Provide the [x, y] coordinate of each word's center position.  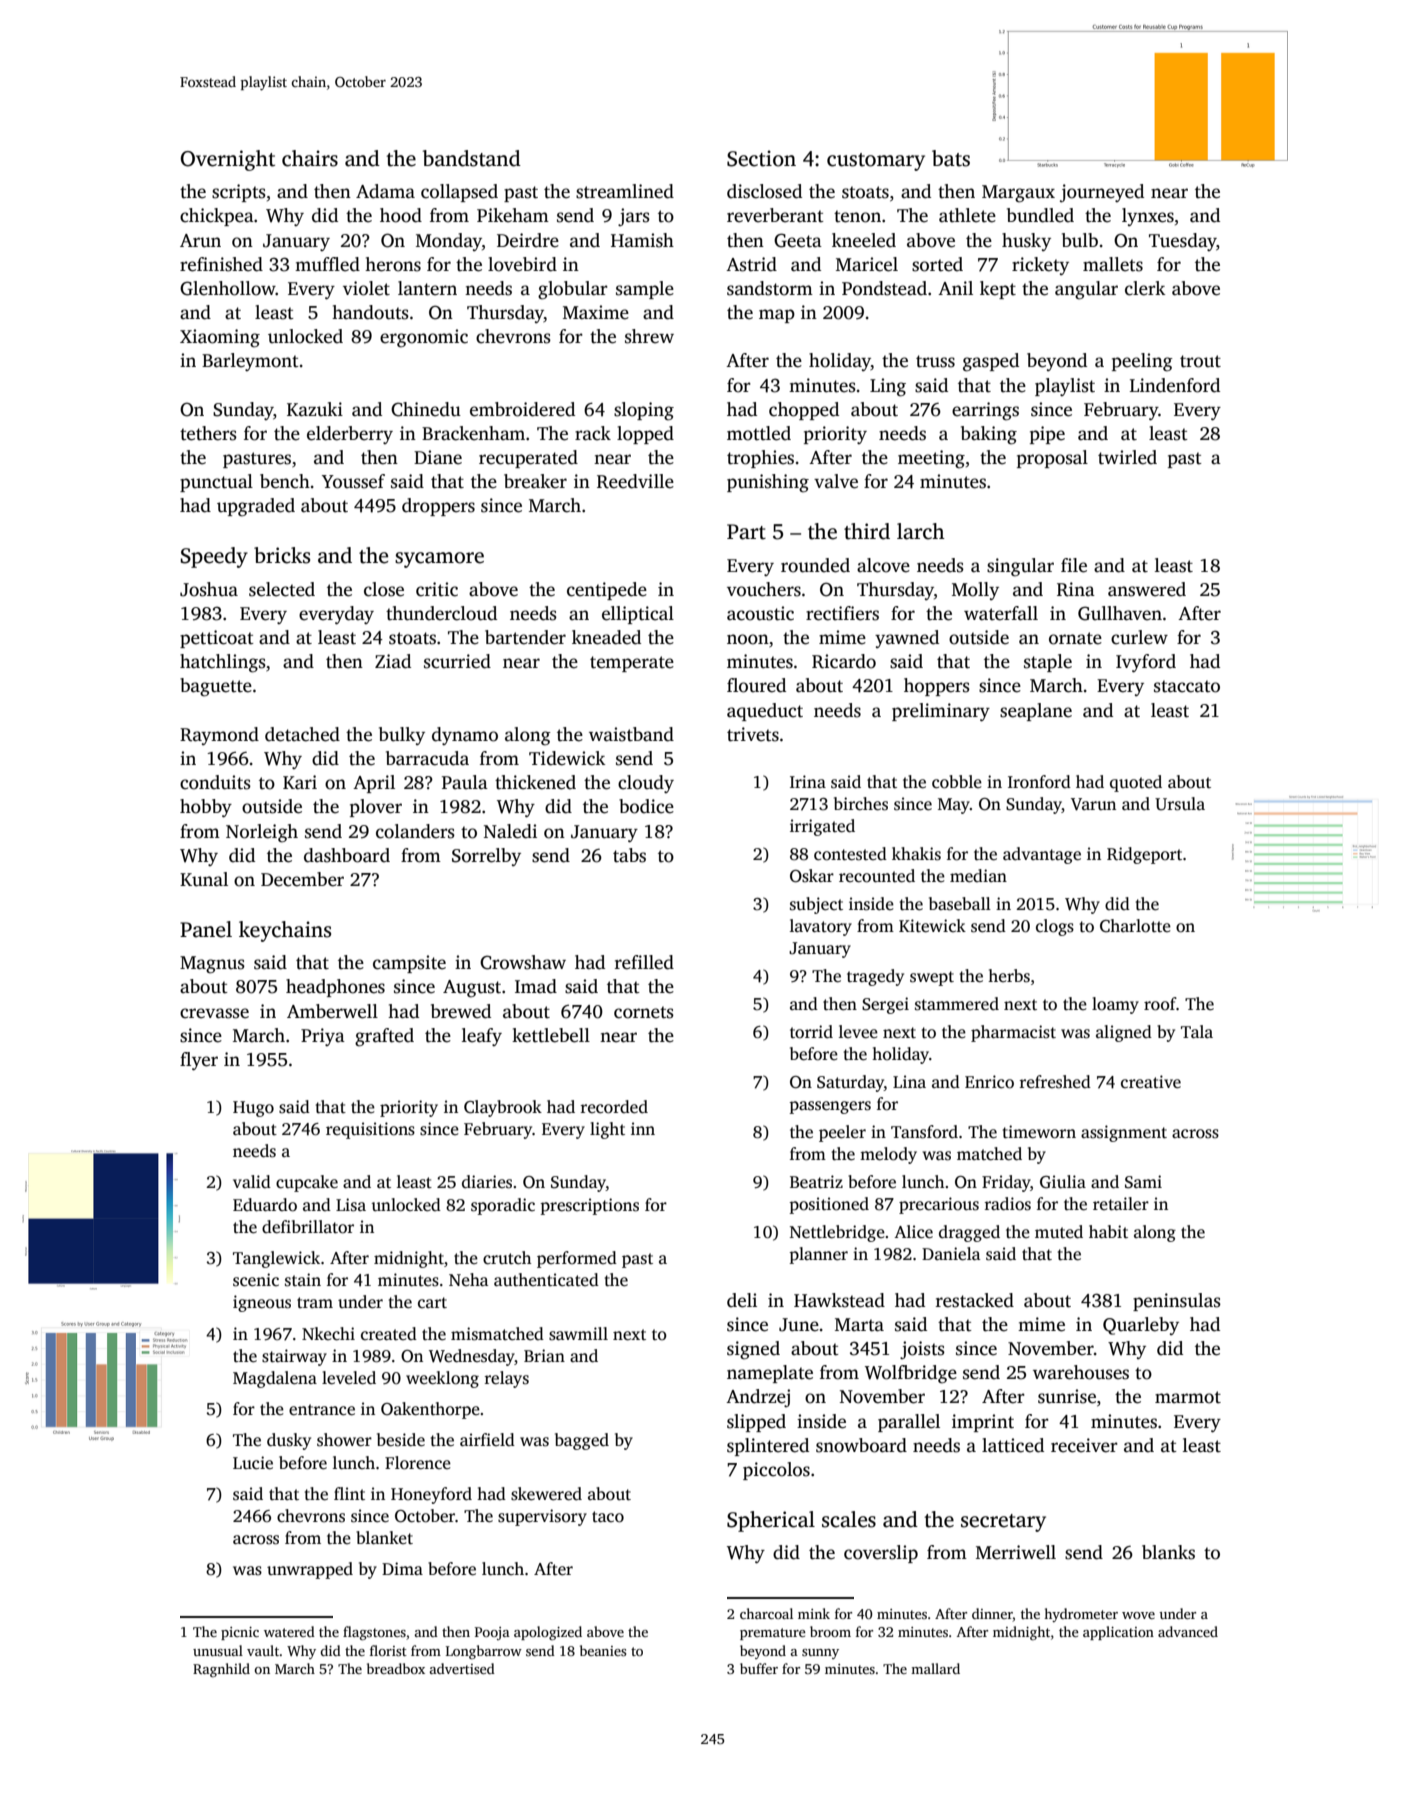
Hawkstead [839, 1300]
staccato [1187, 686]
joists [922, 1350]
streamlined [625, 191]
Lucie [253, 1463]
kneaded [606, 637]
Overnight [228, 160]
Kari [300, 782]
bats [951, 158]
